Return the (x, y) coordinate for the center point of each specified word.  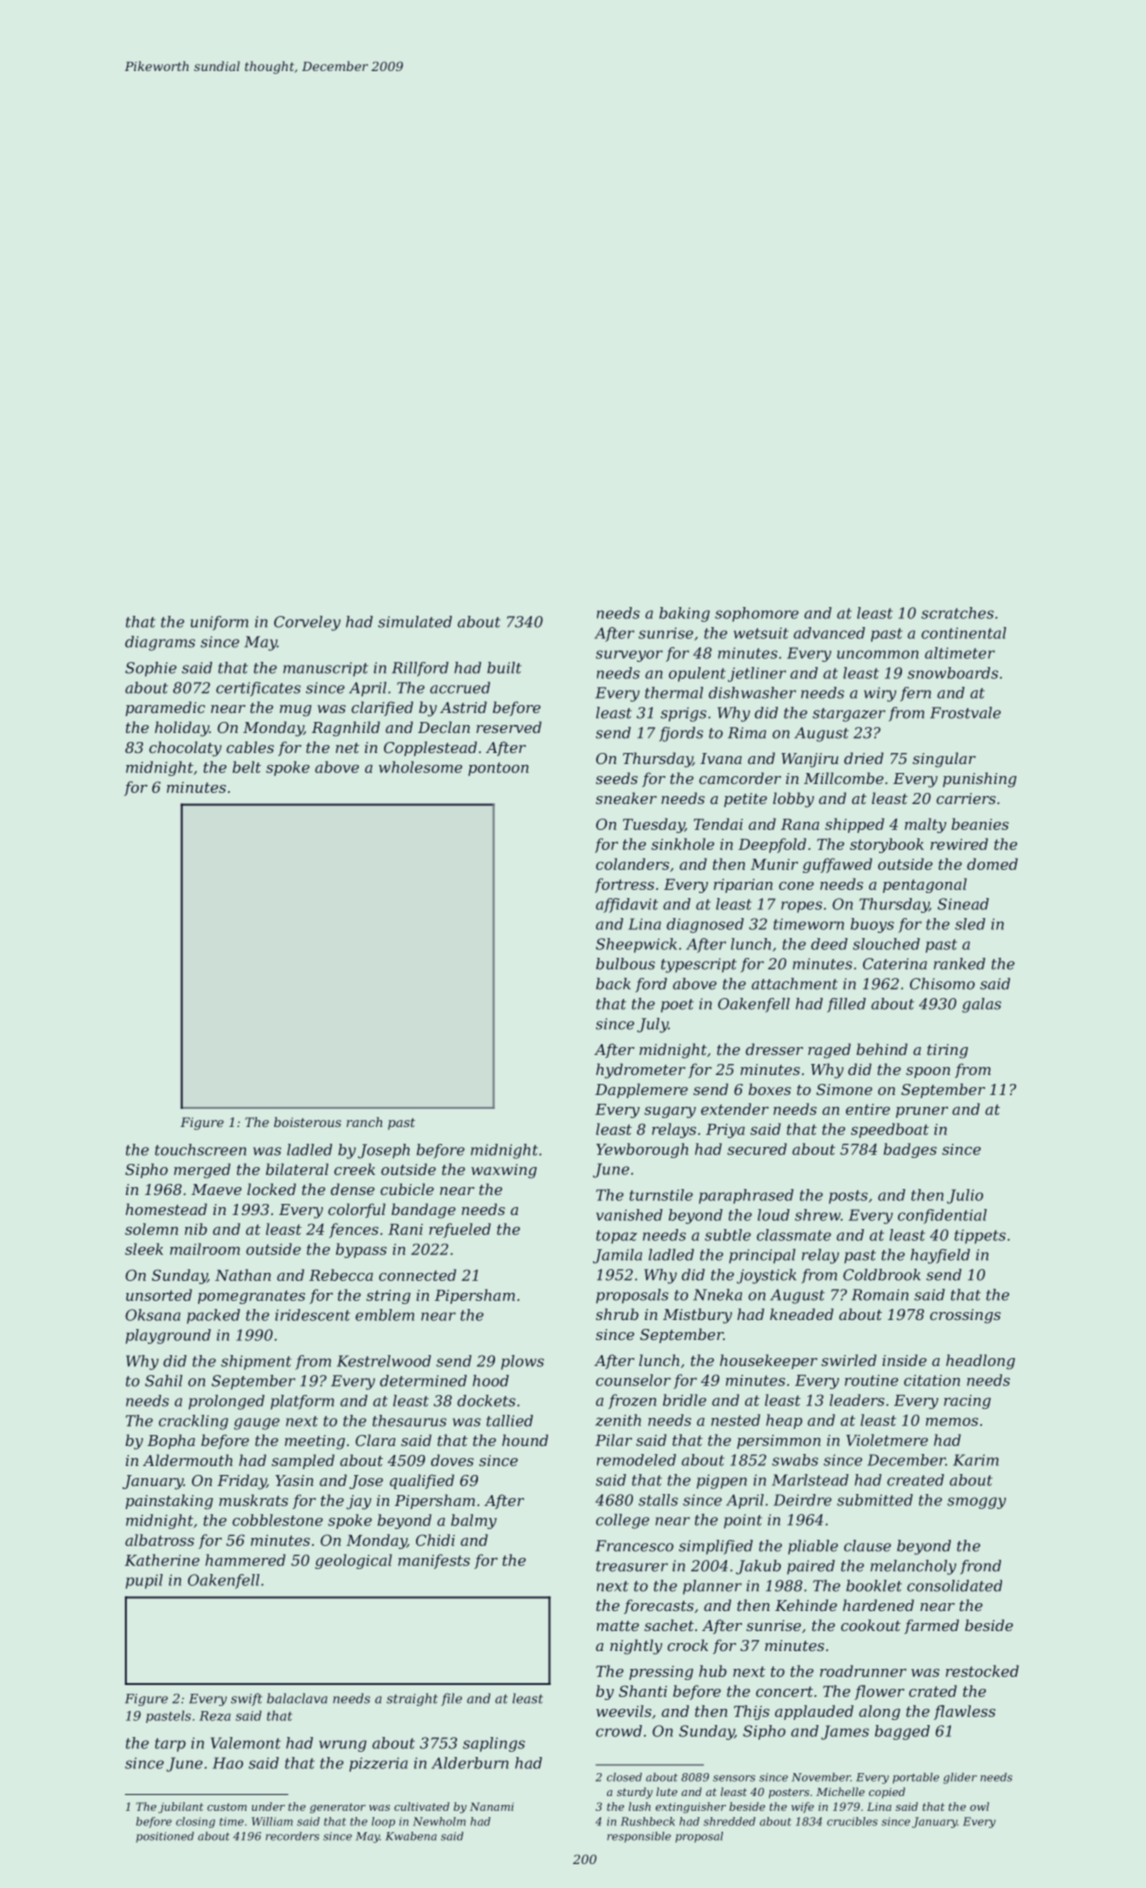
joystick (766, 1276)
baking (684, 614)
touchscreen (200, 1150)
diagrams (160, 643)
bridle (684, 1400)
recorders (292, 1836)
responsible (639, 1837)
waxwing (504, 1171)
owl (979, 1806)
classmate (794, 1235)
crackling (193, 1422)
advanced (829, 633)
